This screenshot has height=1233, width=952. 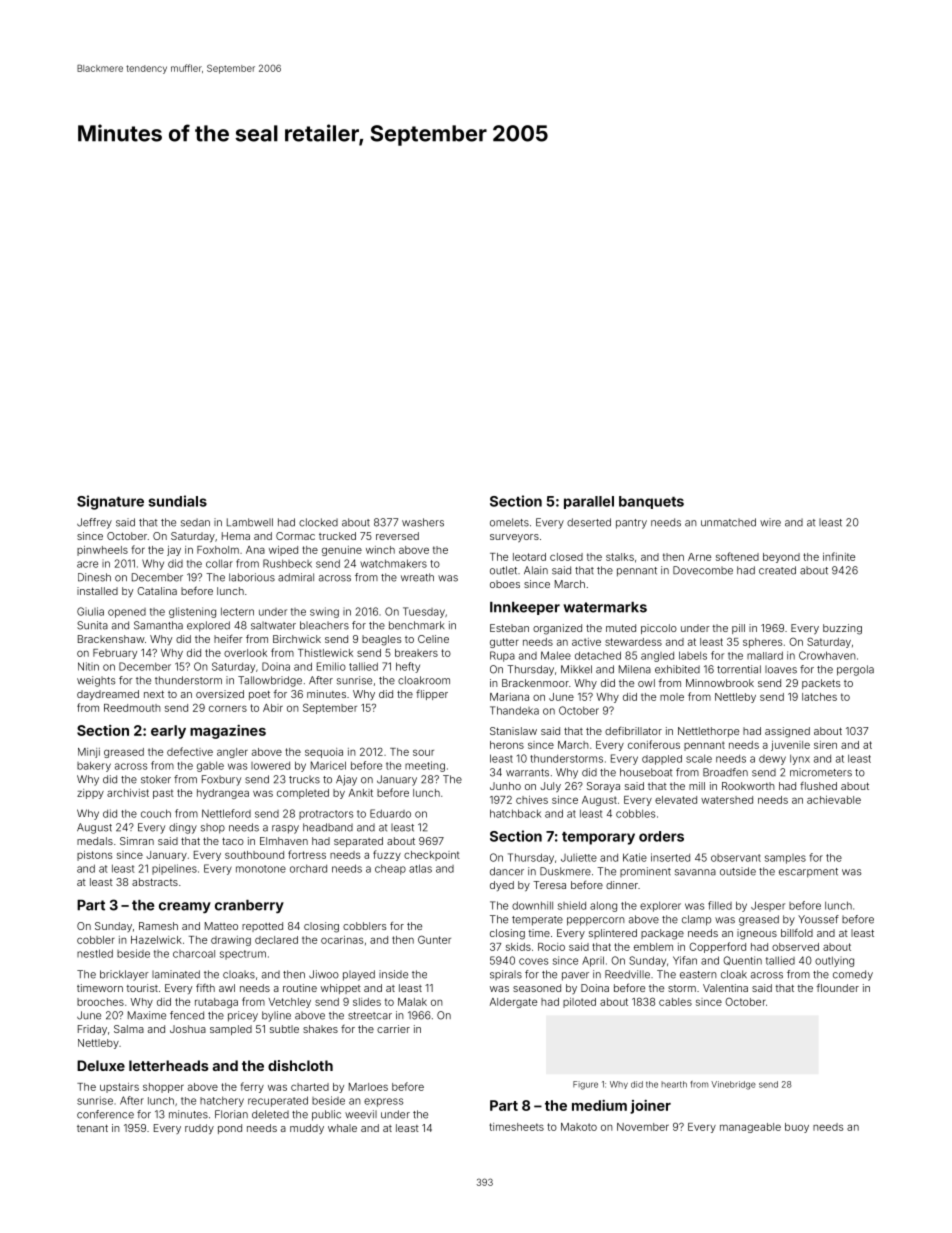 What do you see at coordinates (589, 502) in the screenshot?
I see `parallel` at bounding box center [589, 502].
